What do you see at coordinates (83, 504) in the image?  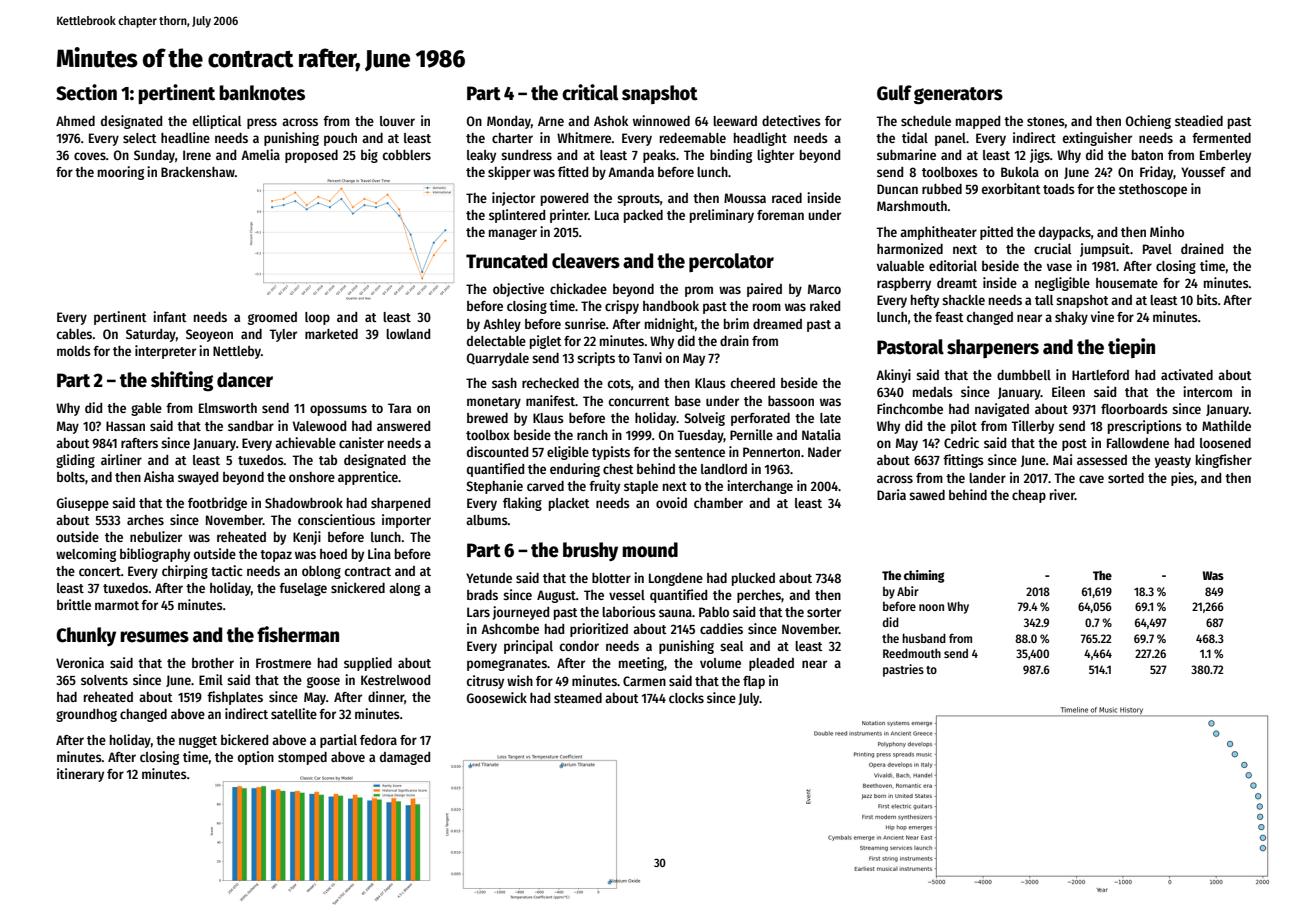 I see `Giuseppe` at bounding box center [83, 504].
